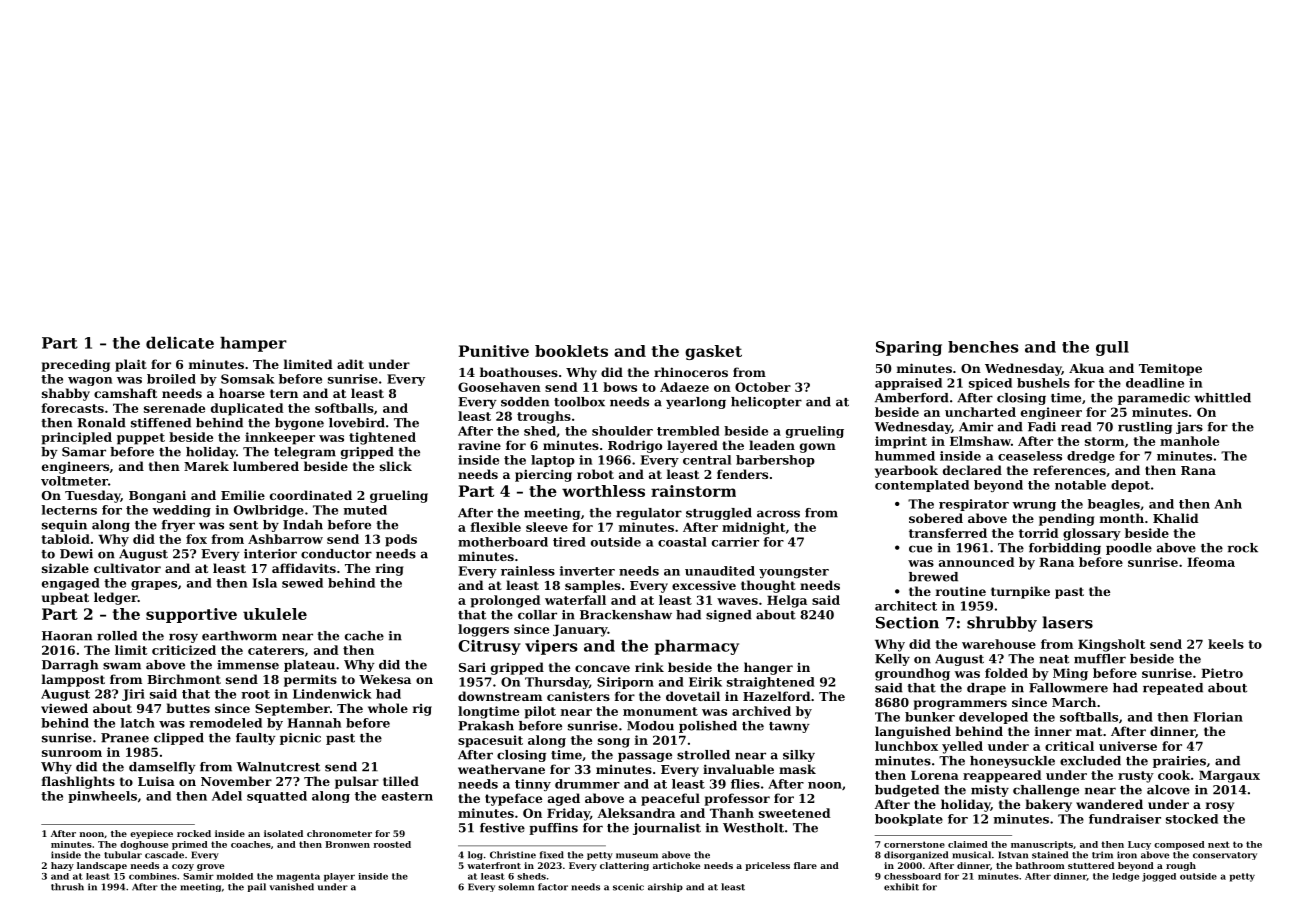 The height and width of the image is (924, 1308). I want to click on Darragh, so click(70, 666).
